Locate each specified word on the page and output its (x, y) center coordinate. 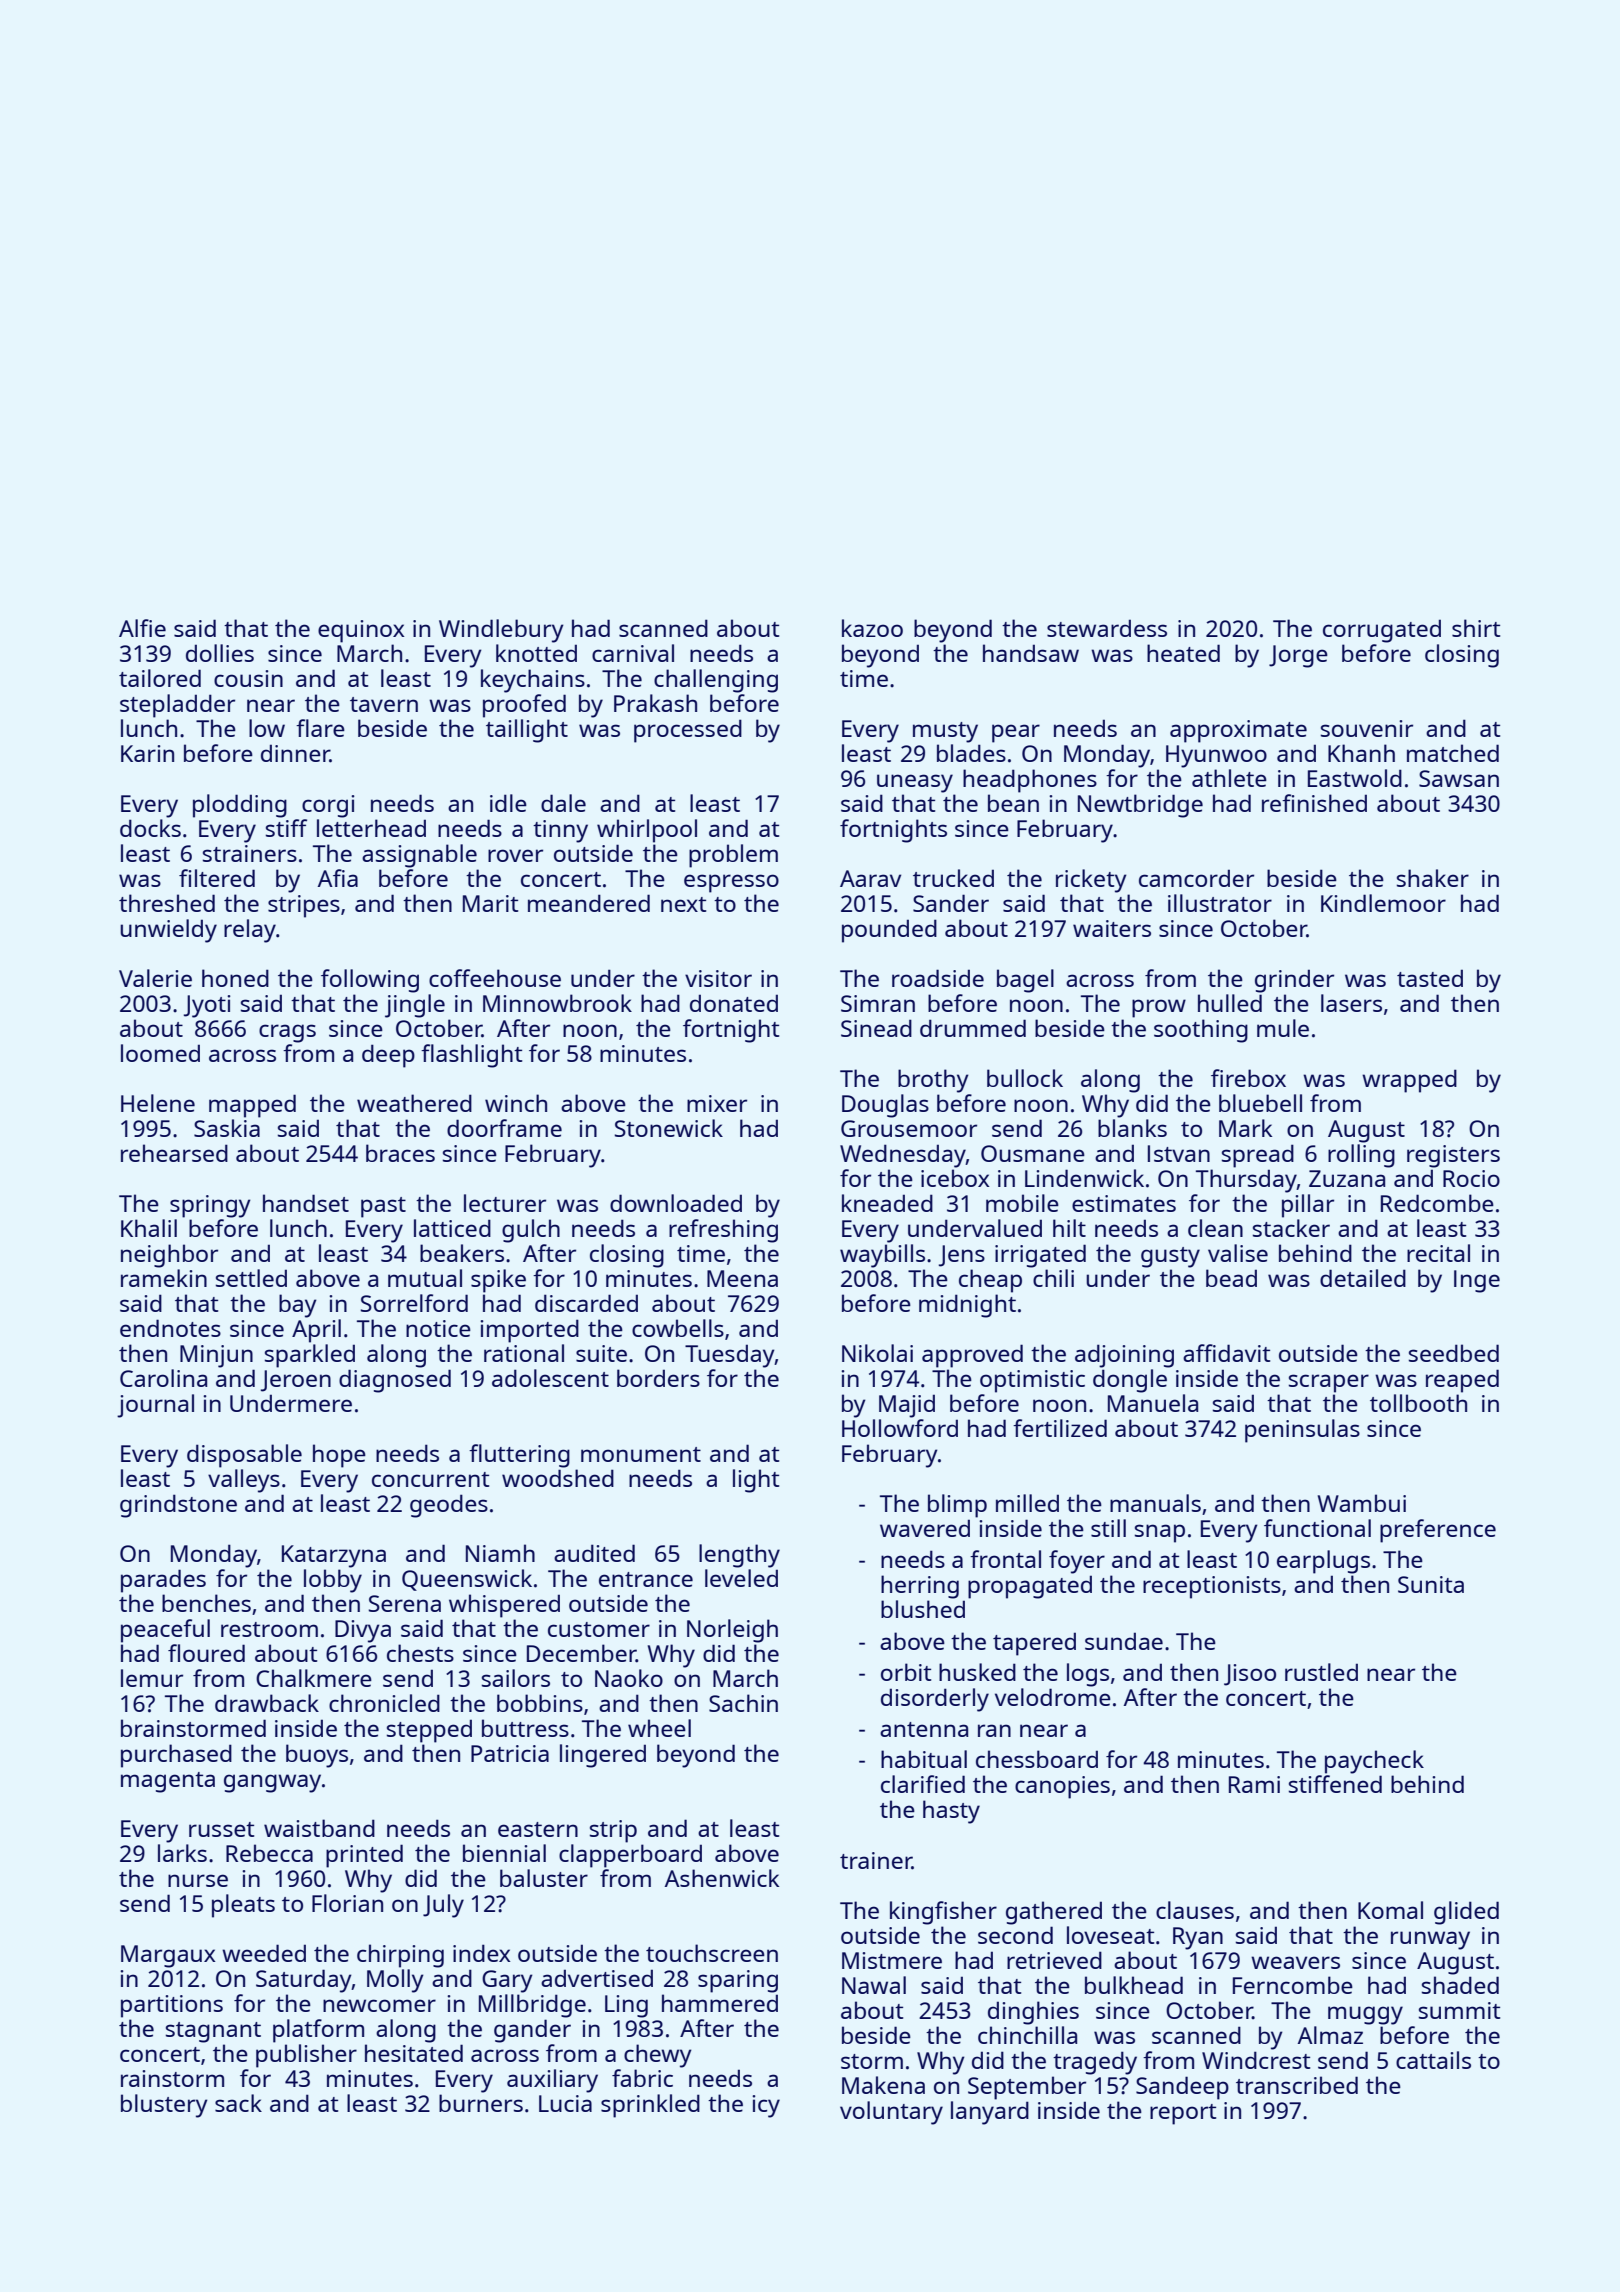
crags (287, 1033)
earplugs (1323, 1562)
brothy (933, 1081)
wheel (659, 1728)
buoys (317, 1756)
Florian (347, 1903)
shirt (1476, 628)
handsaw (1031, 653)
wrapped (1409, 1081)
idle (508, 803)
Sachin (743, 1703)
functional (1317, 1528)
